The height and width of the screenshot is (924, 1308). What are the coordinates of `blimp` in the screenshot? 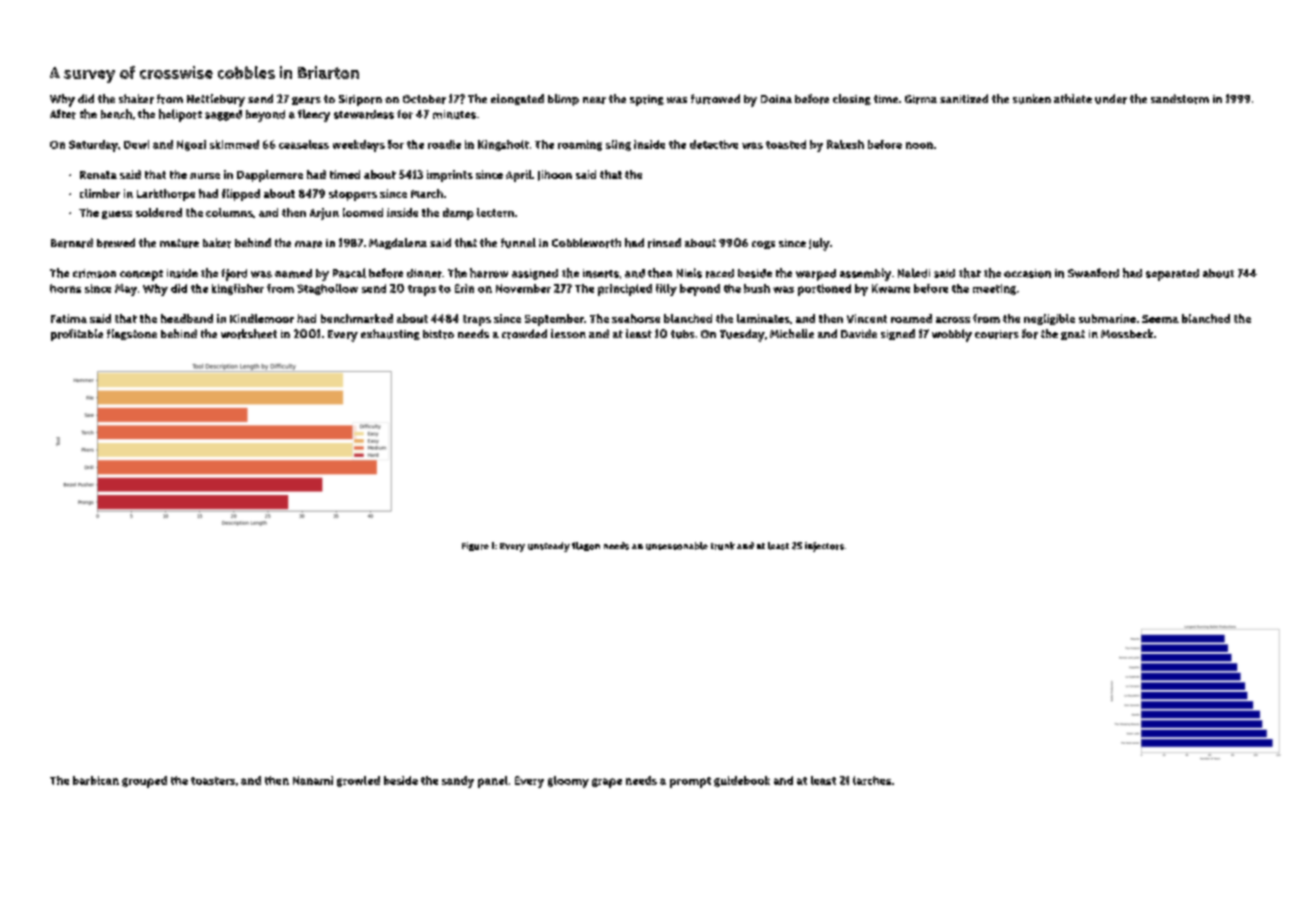 It's located at (563, 100).
